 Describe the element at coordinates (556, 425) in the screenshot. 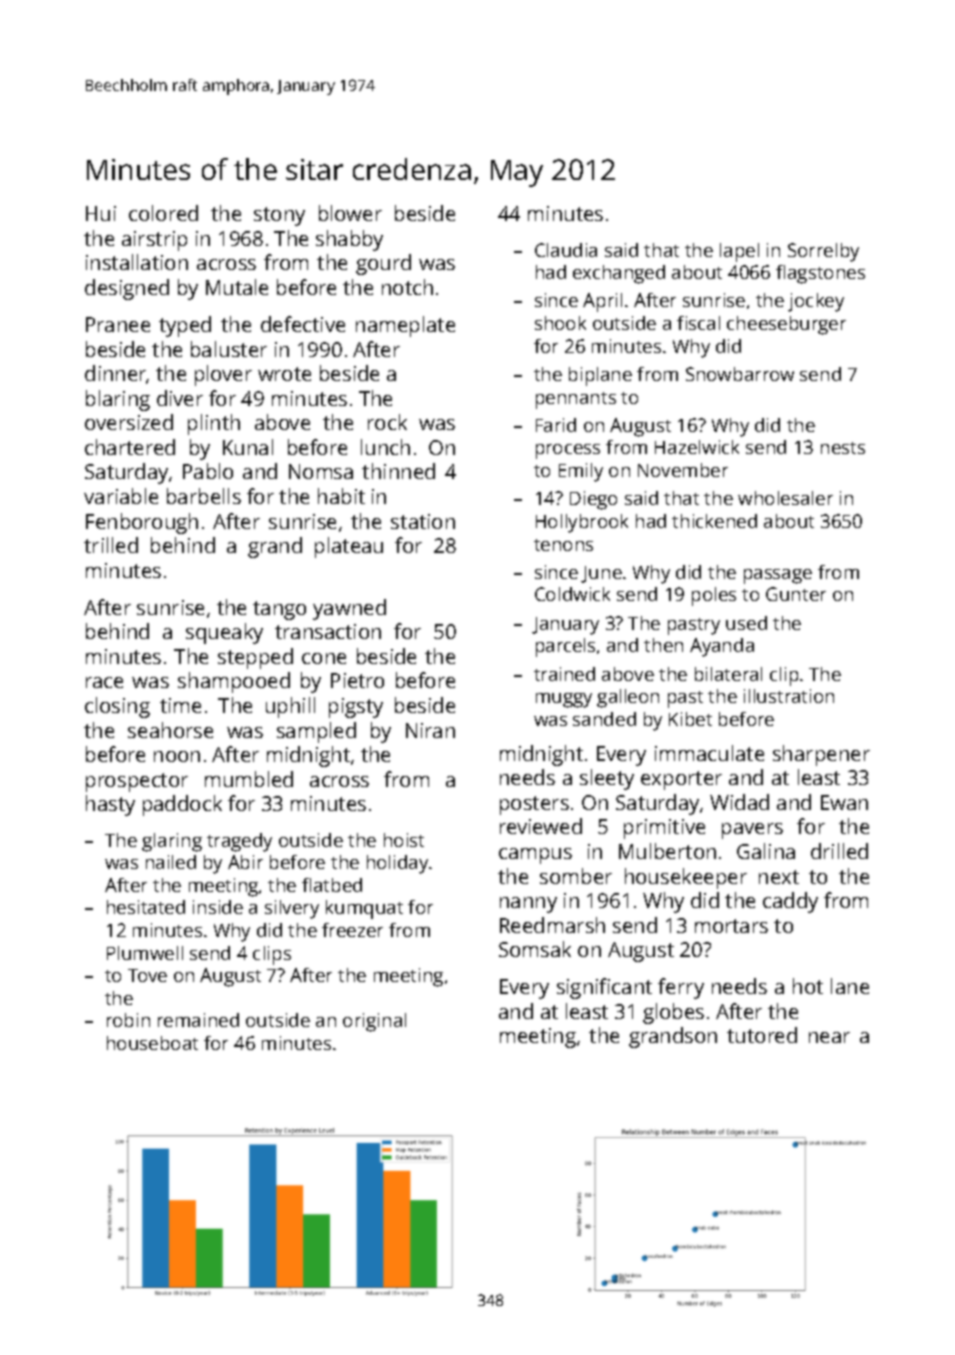

I see `Farid` at that location.
